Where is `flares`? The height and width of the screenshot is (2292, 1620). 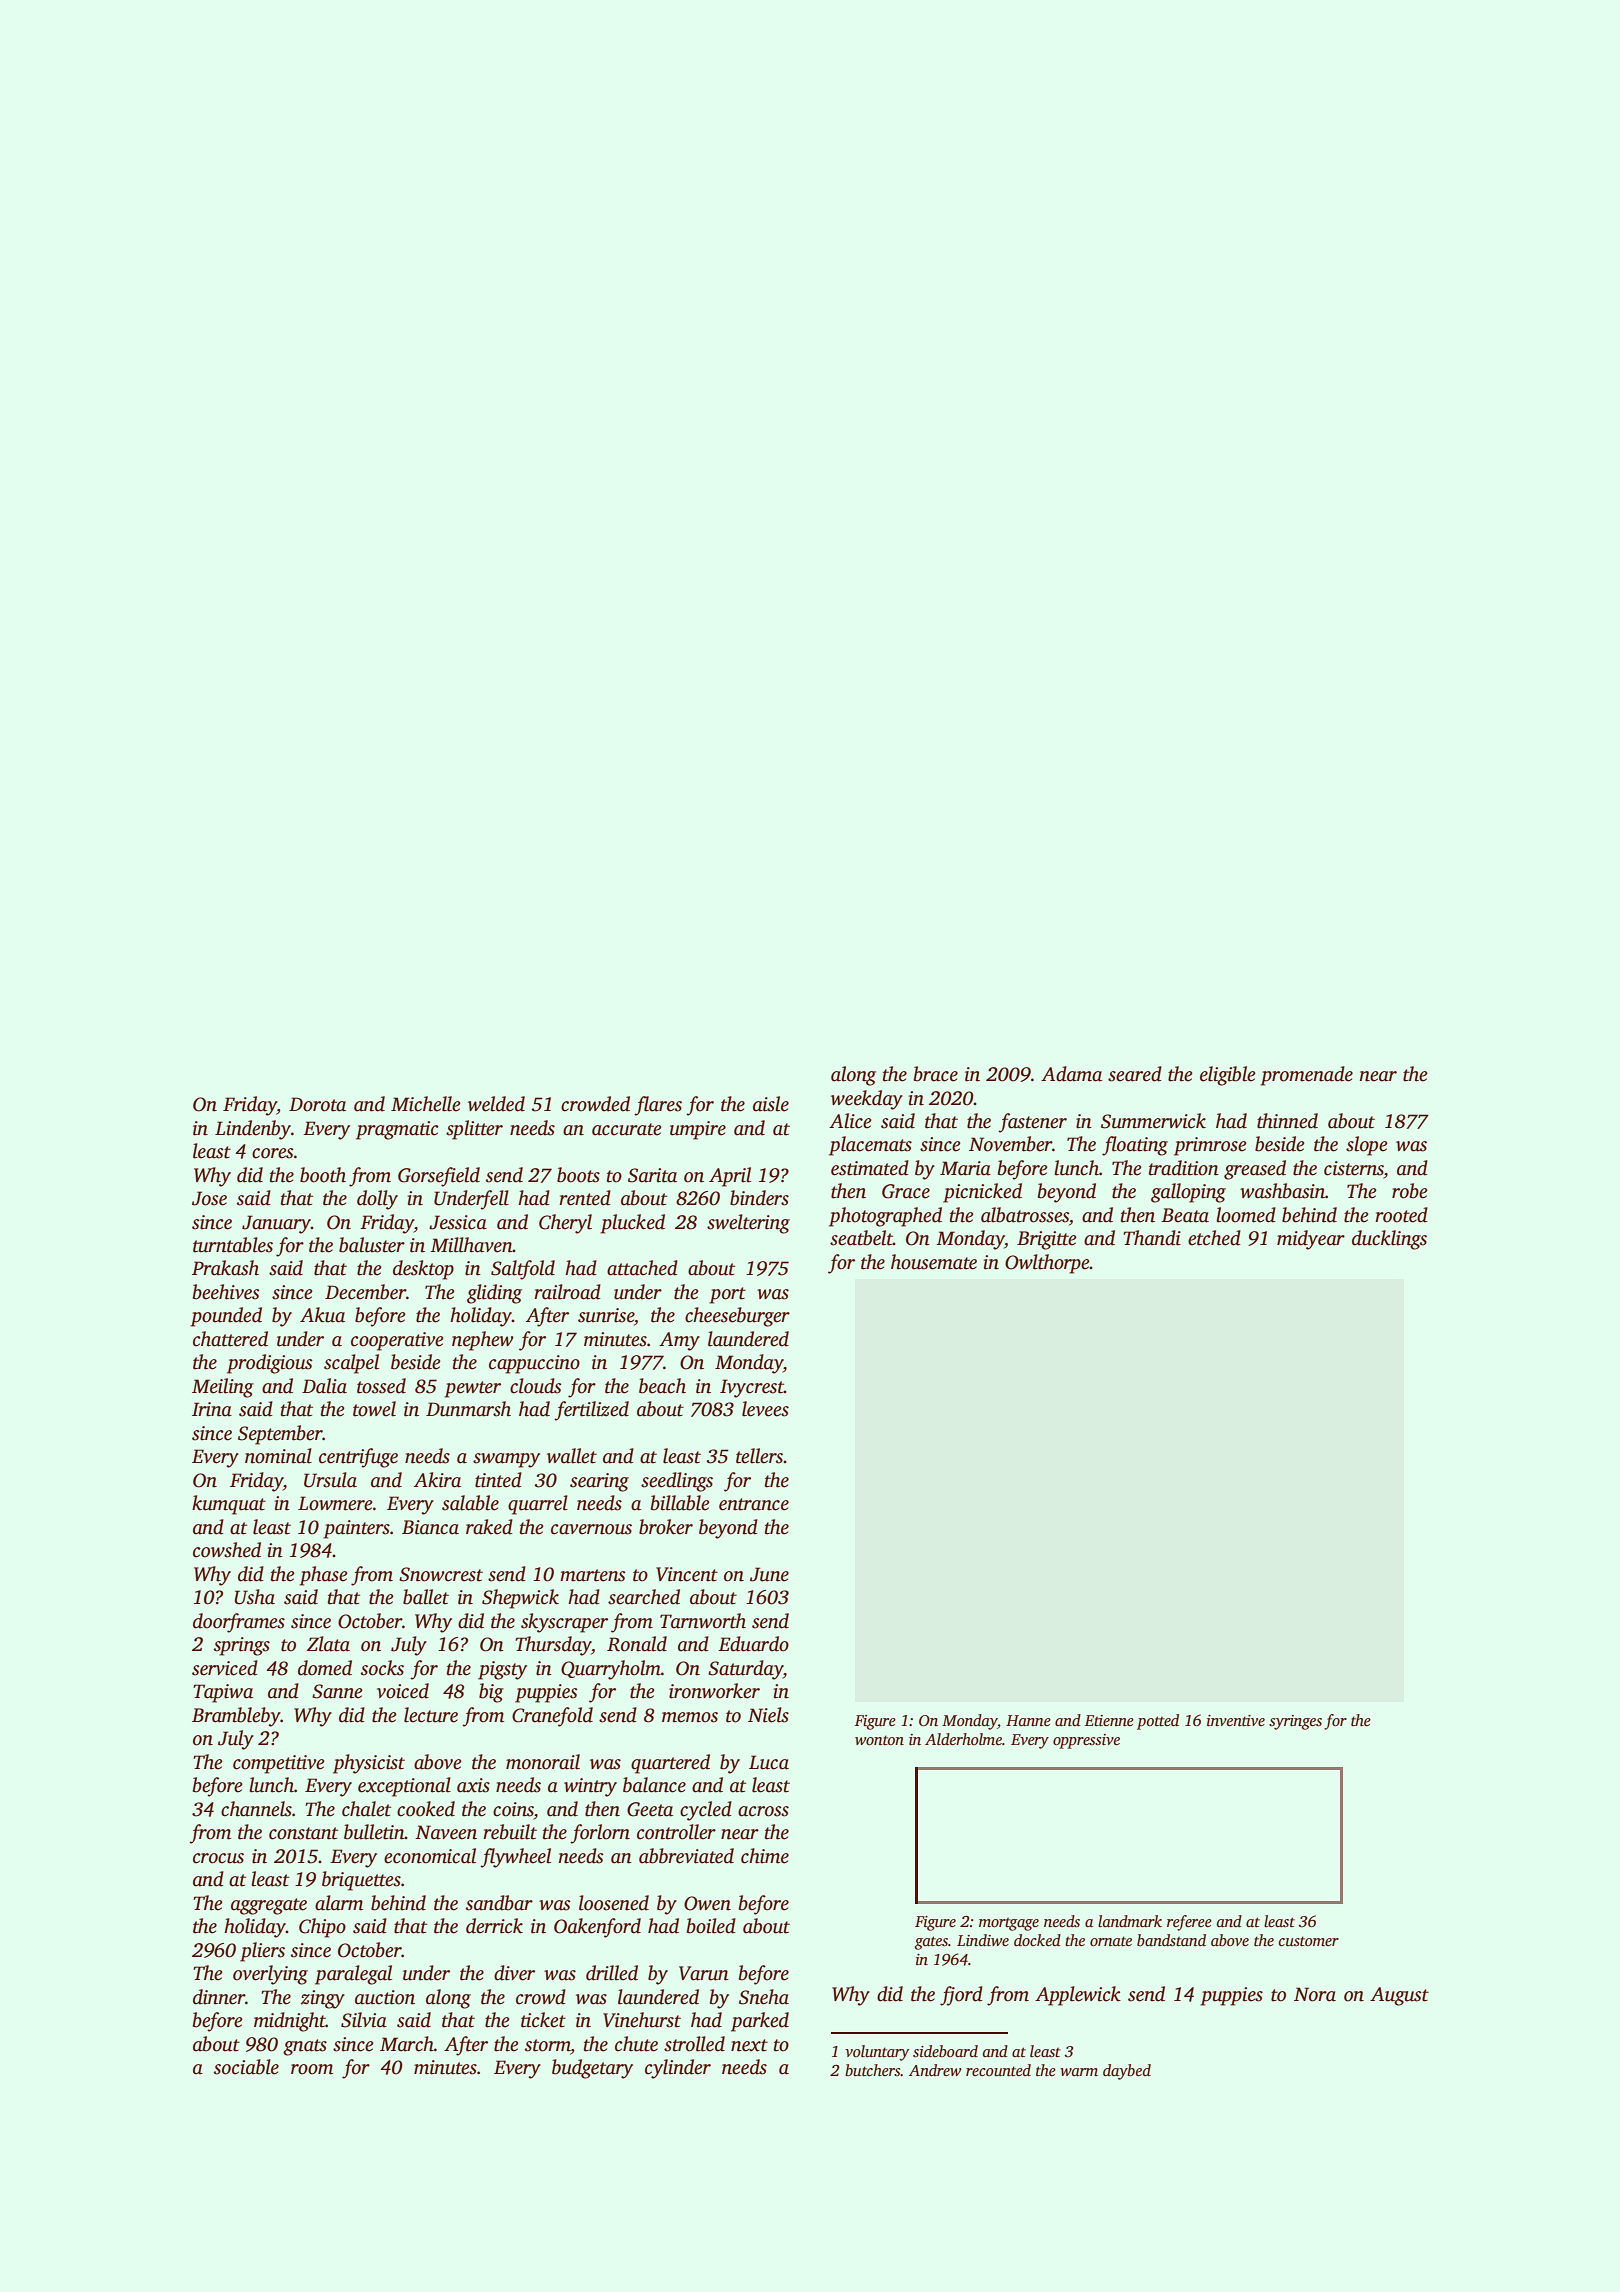
flares is located at coordinates (658, 1106).
